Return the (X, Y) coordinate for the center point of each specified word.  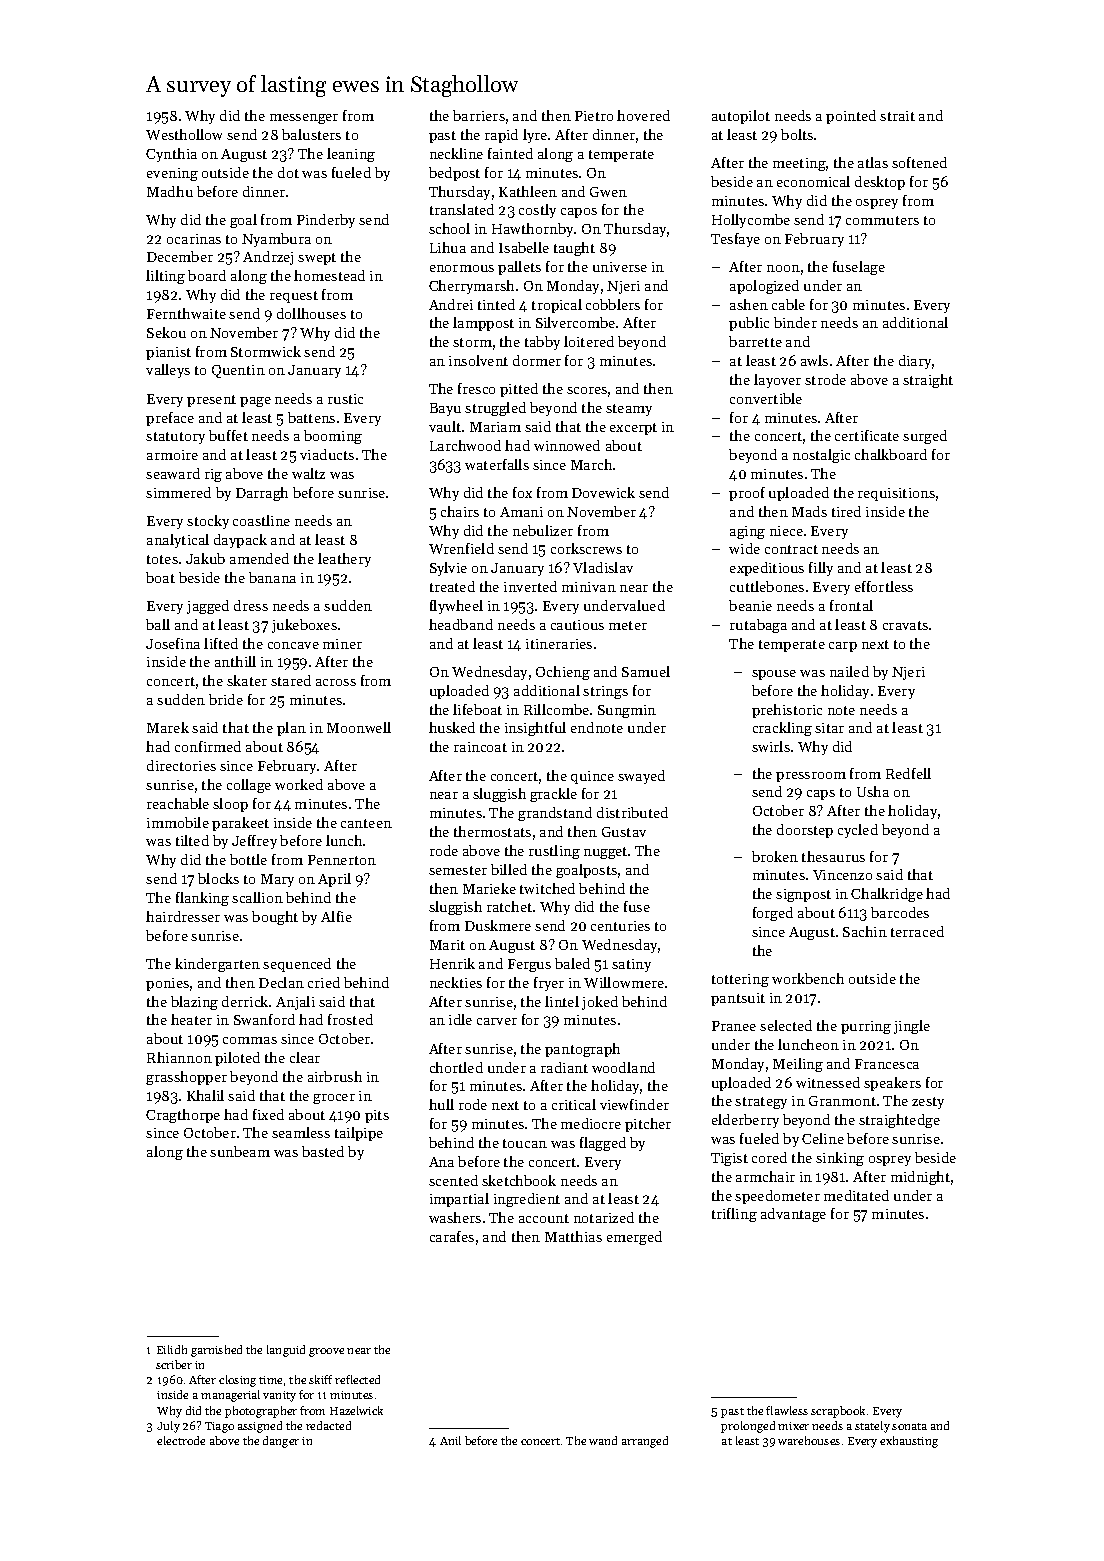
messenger (304, 119)
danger (281, 1442)
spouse (774, 675)
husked (452, 727)
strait (897, 116)
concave (293, 645)
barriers (479, 115)
